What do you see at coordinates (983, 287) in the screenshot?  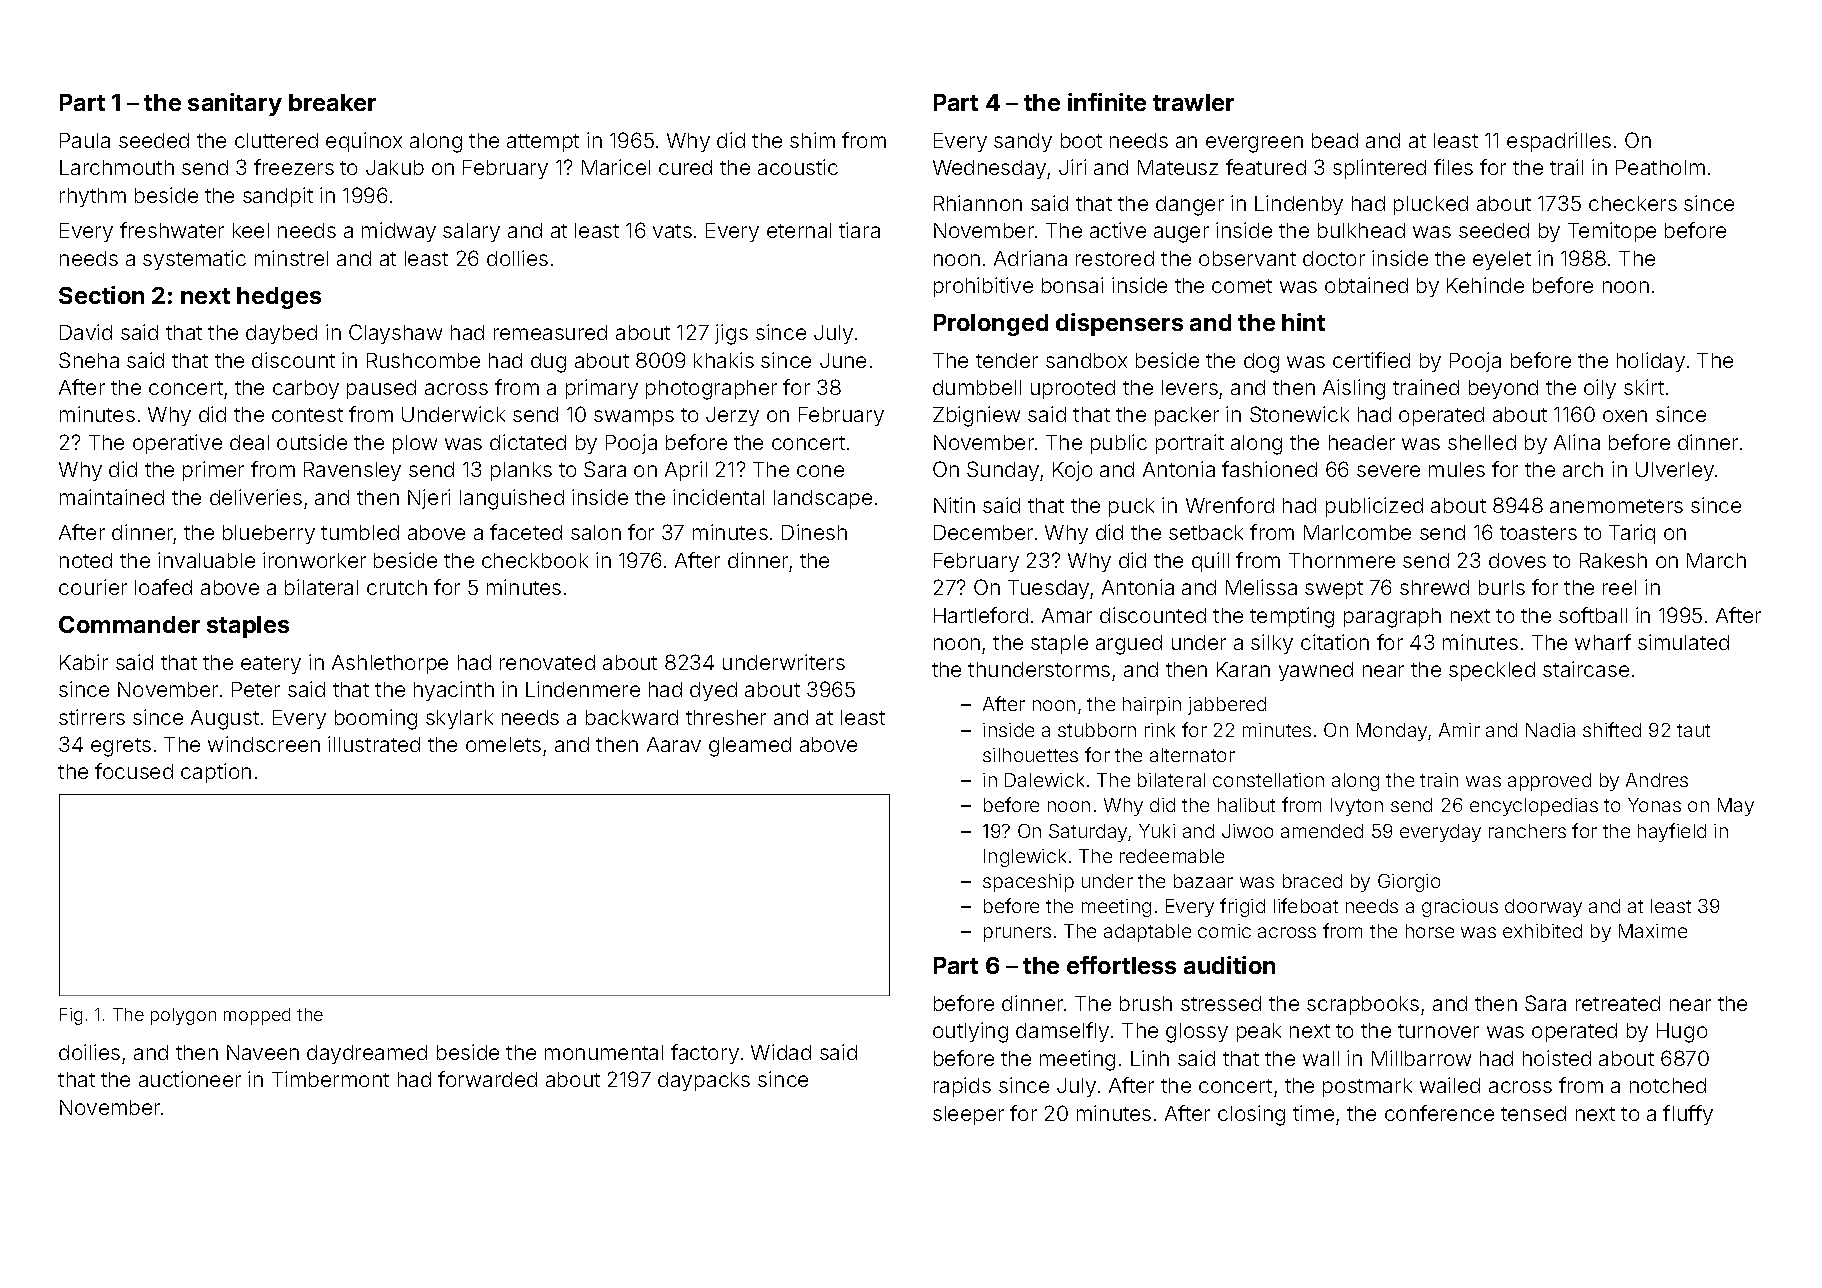 I see `prohibitive` at bounding box center [983, 287].
